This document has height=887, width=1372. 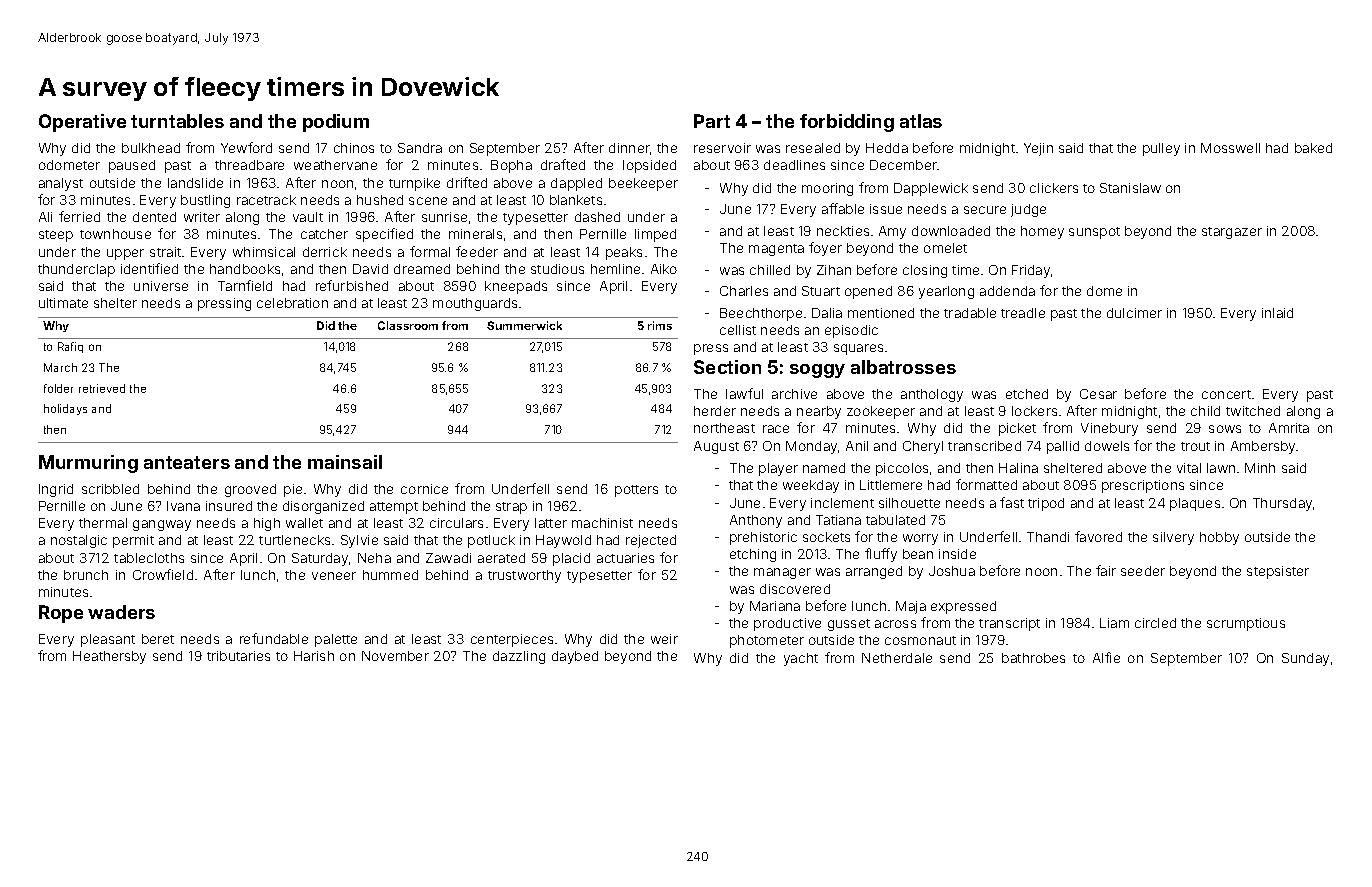 What do you see at coordinates (801, 659) in the document?
I see `yacht` at bounding box center [801, 659].
